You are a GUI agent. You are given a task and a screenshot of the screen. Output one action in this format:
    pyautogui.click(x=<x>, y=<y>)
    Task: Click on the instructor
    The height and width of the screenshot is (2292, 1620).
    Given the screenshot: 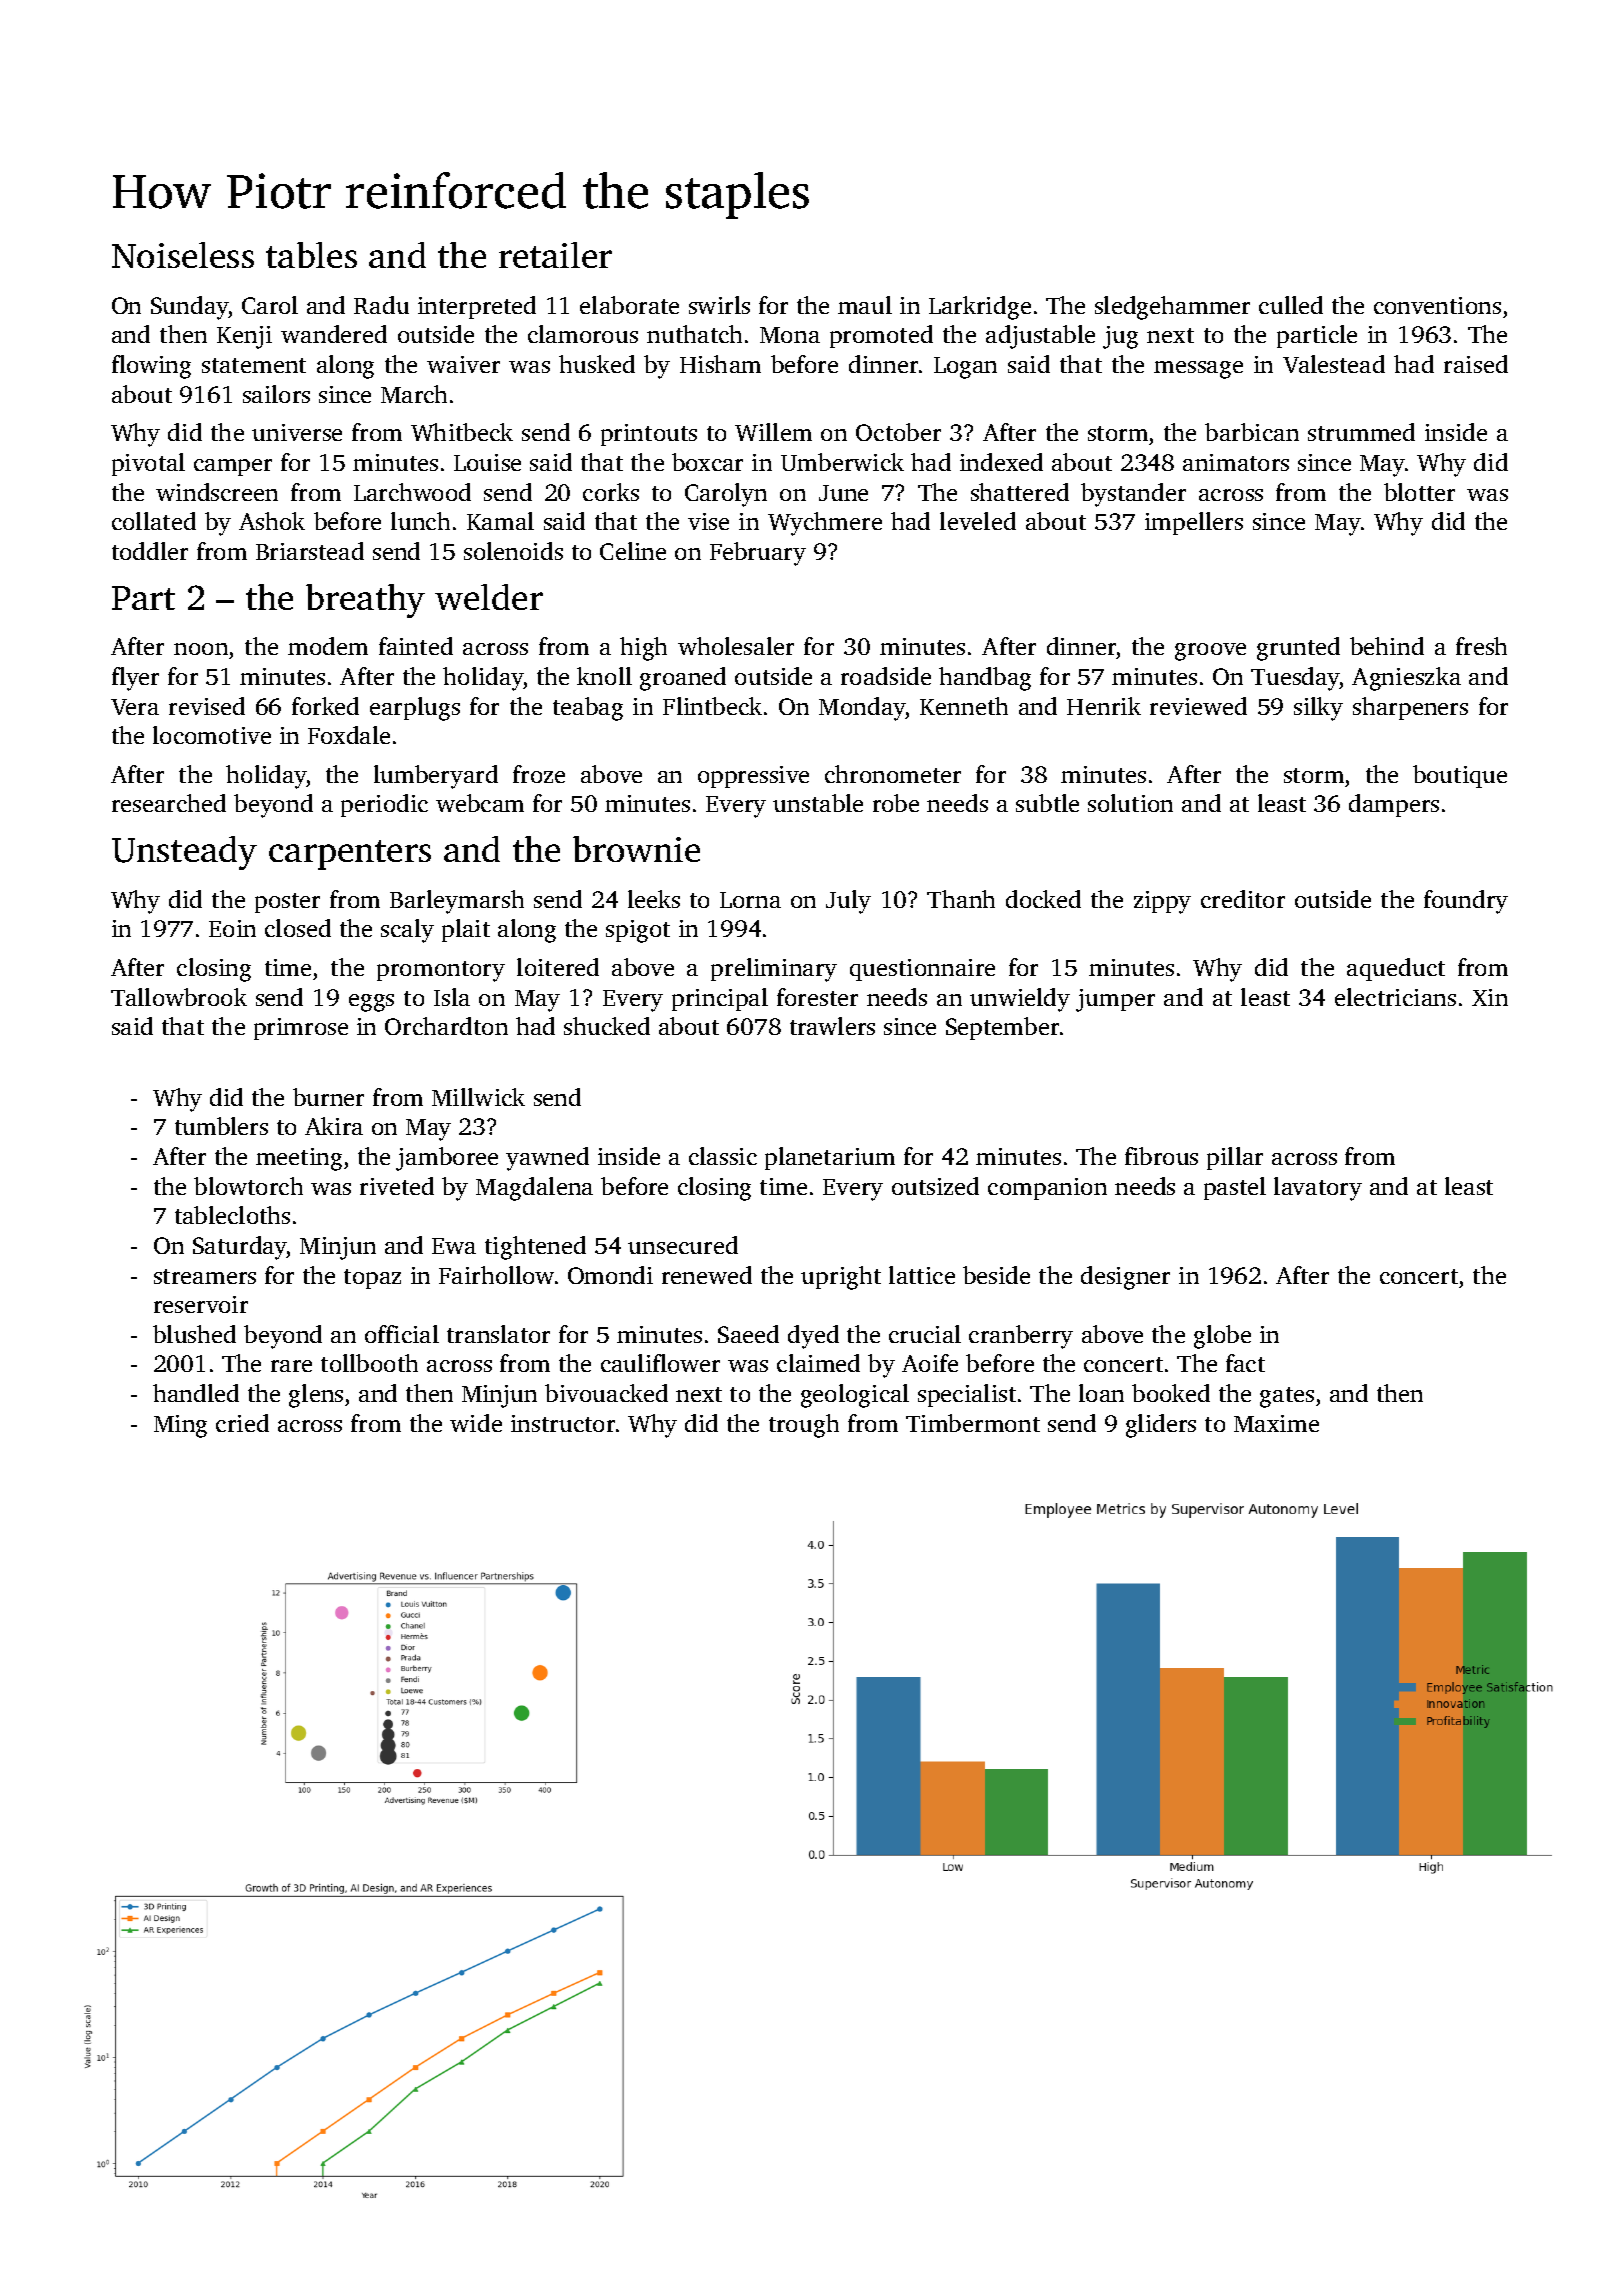 What is the action you would take?
    pyautogui.click(x=563, y=1423)
